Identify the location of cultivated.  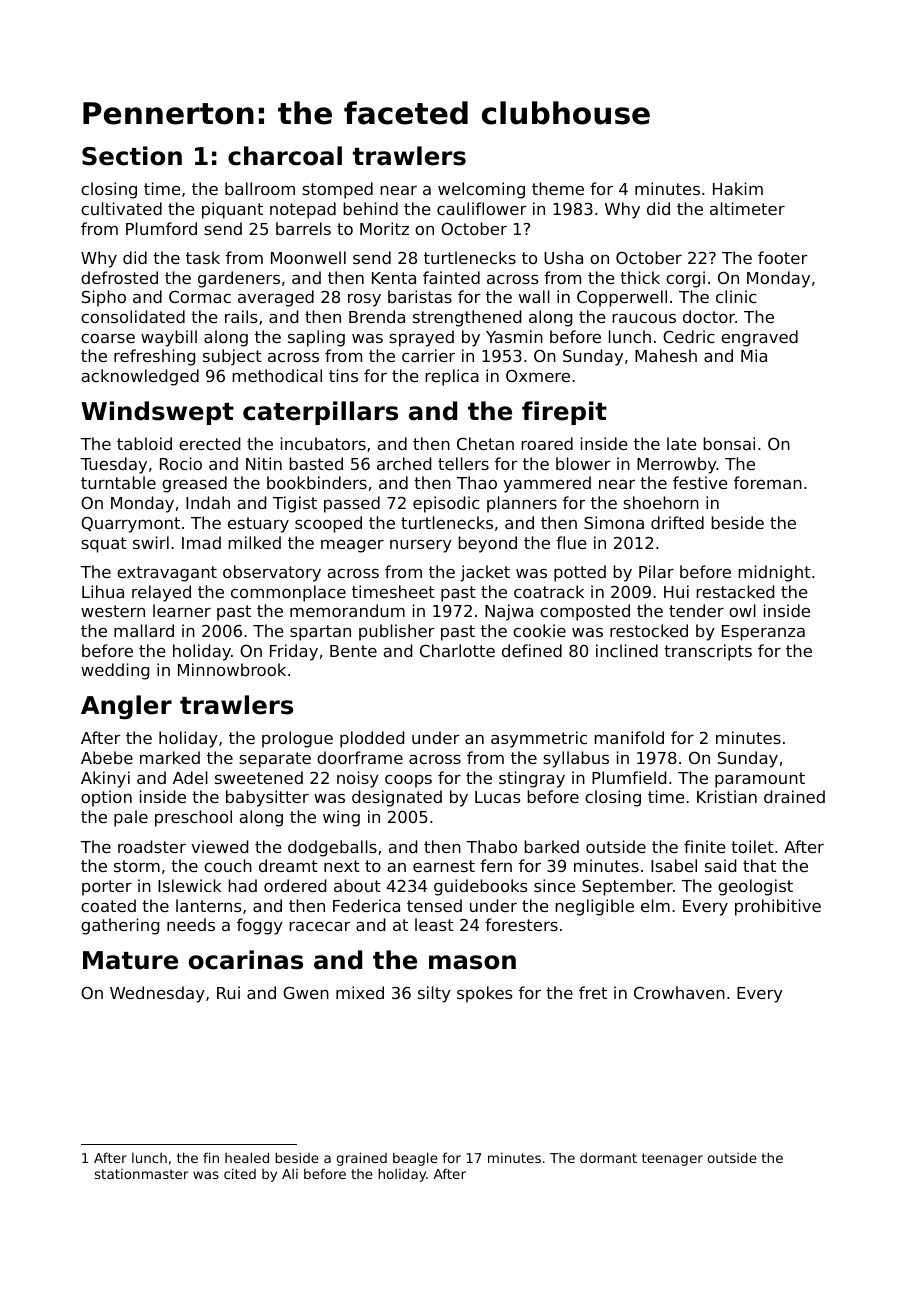
(121, 208).
